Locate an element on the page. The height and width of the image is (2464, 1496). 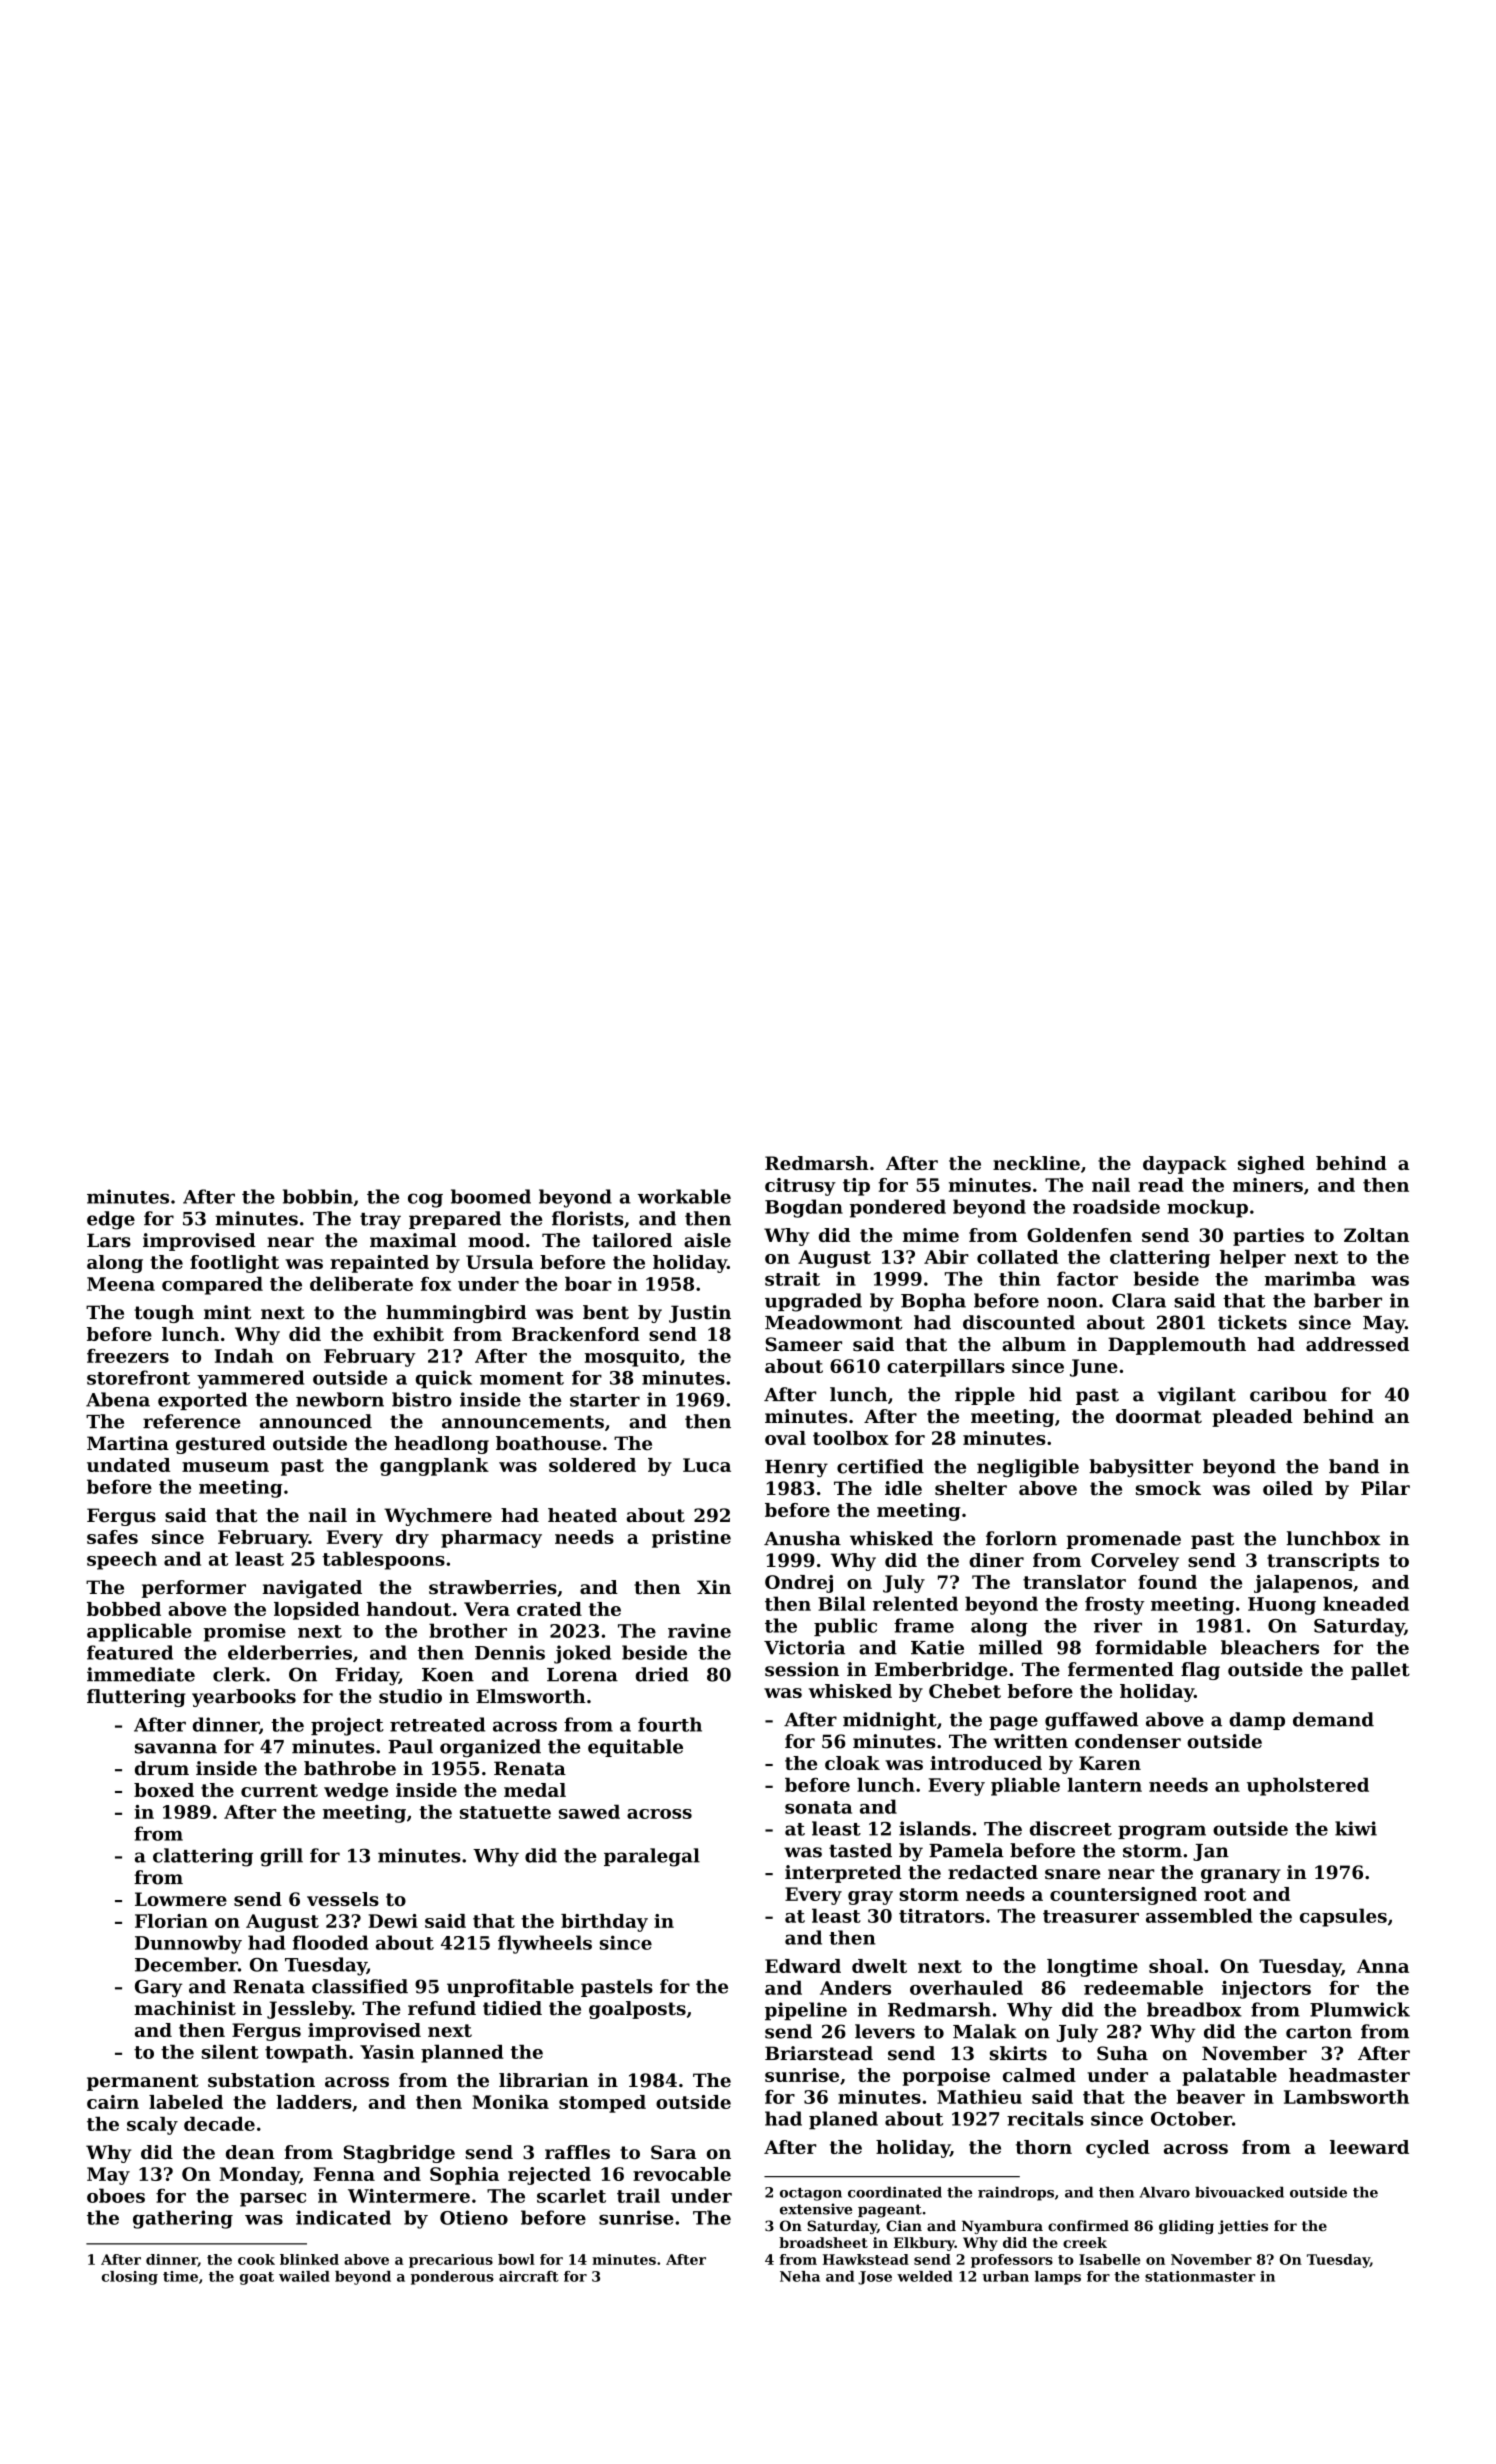
citrusy is located at coordinates (800, 1187).
